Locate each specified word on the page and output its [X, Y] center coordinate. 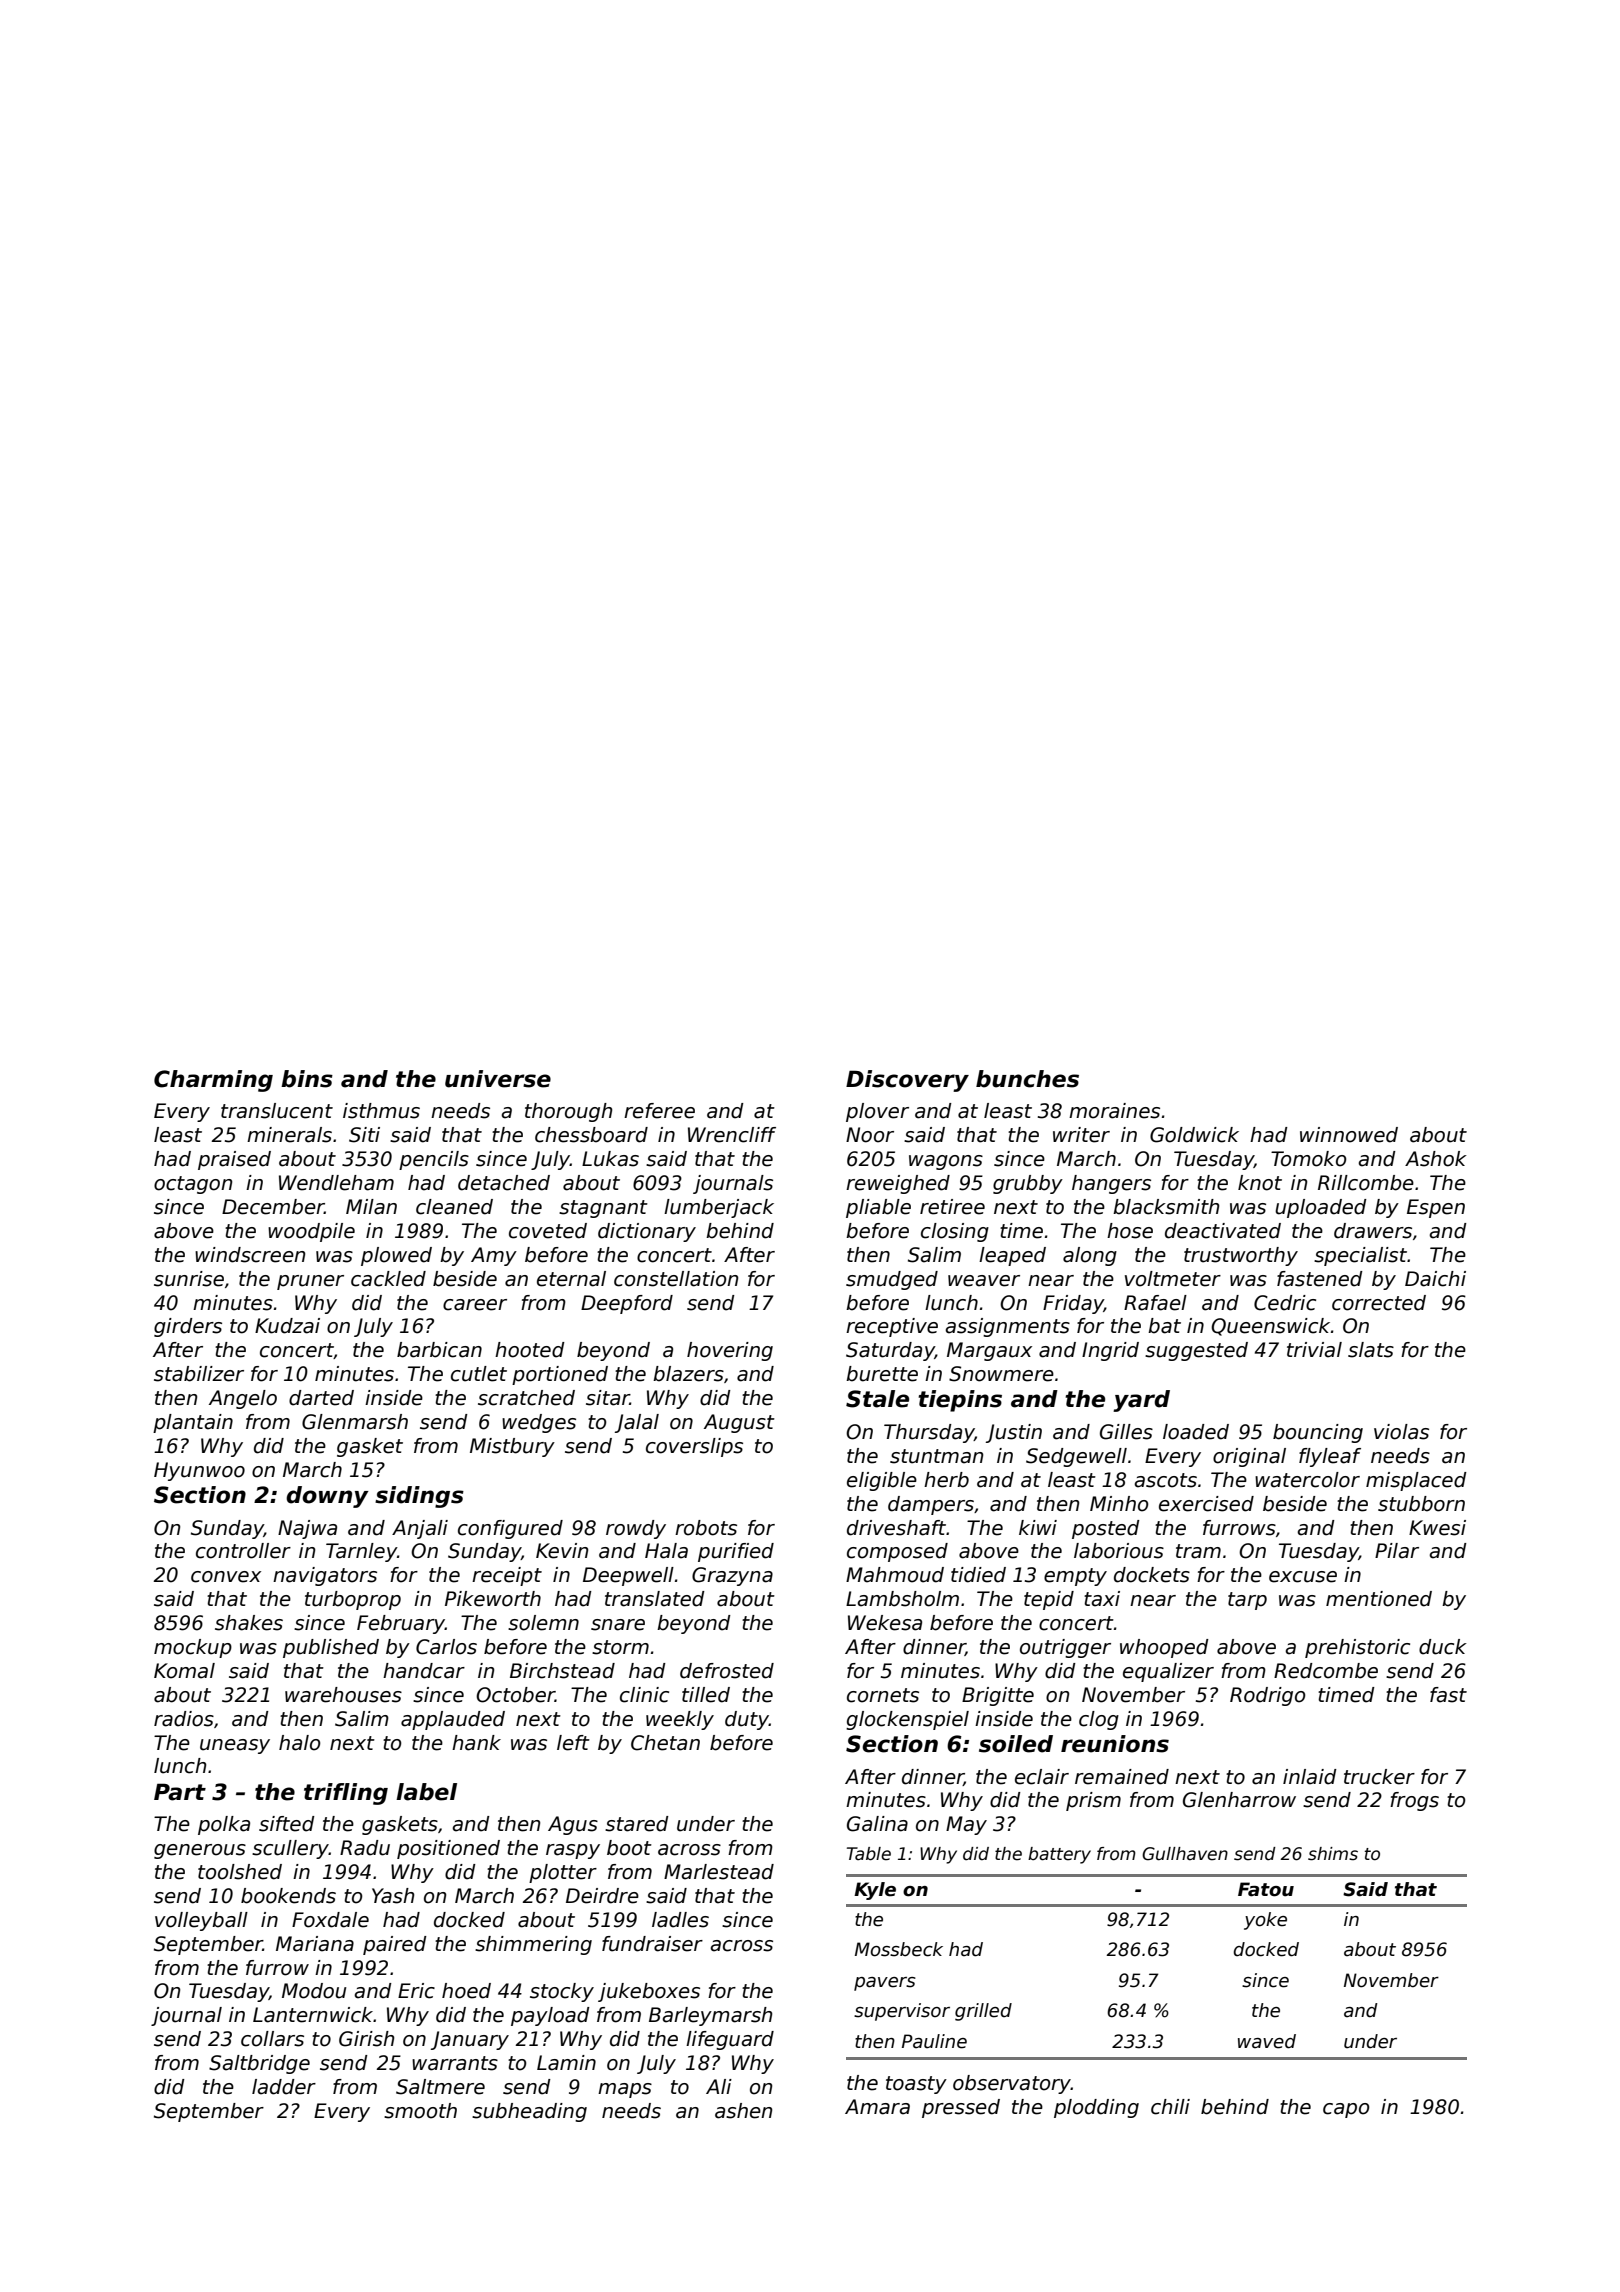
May [966, 1825]
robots [706, 1528]
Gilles [1126, 1432]
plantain [193, 1423]
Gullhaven [1185, 1854]
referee [659, 1111]
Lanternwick [313, 2015]
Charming [213, 1081]
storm [620, 1647]
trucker [1379, 1777]
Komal [184, 1671]
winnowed [1349, 1135]
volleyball [201, 1921]
